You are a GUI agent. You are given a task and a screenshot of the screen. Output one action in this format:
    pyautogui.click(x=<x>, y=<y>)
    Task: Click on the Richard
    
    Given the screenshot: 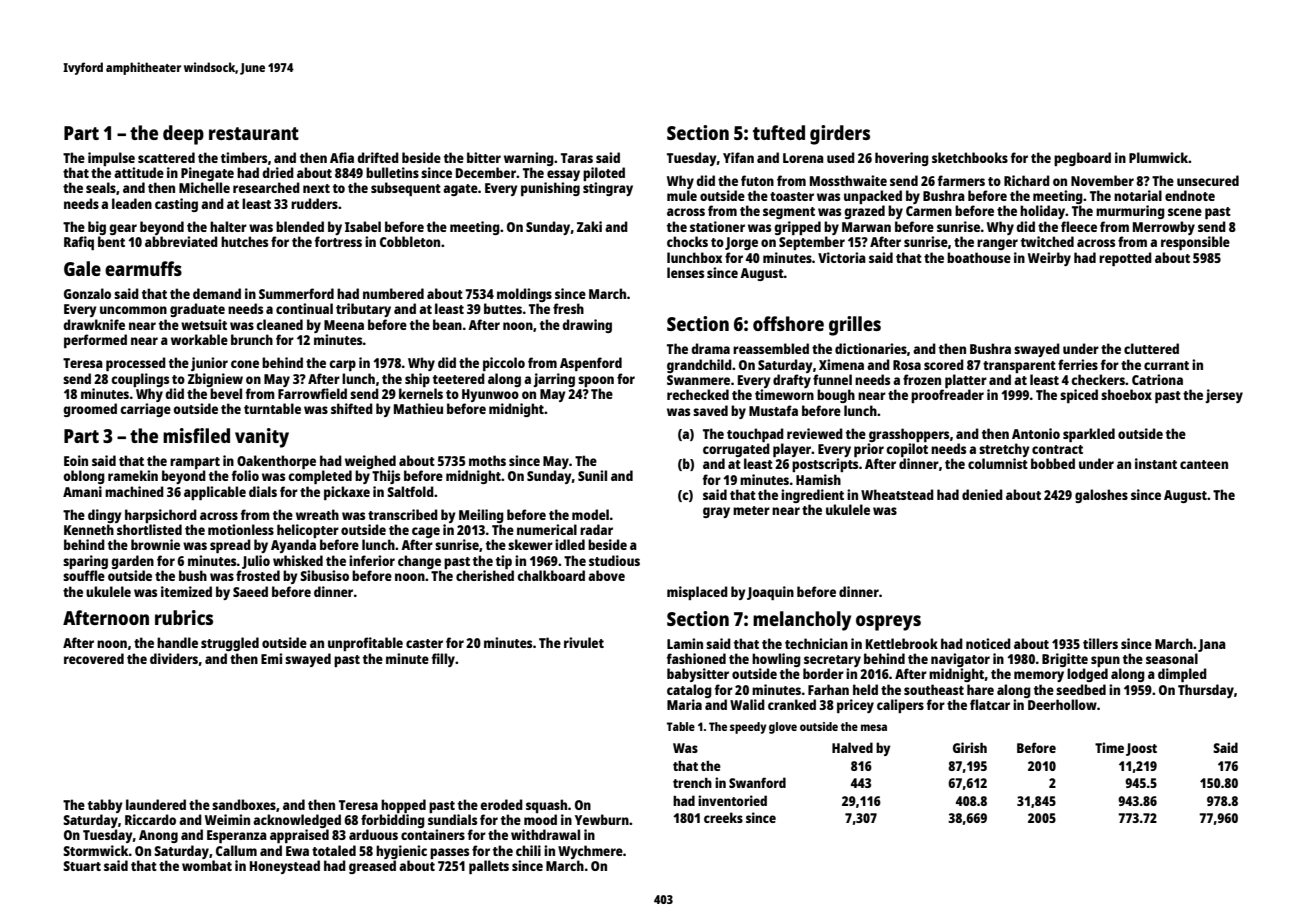 What is the action you would take?
    pyautogui.click(x=1027, y=180)
